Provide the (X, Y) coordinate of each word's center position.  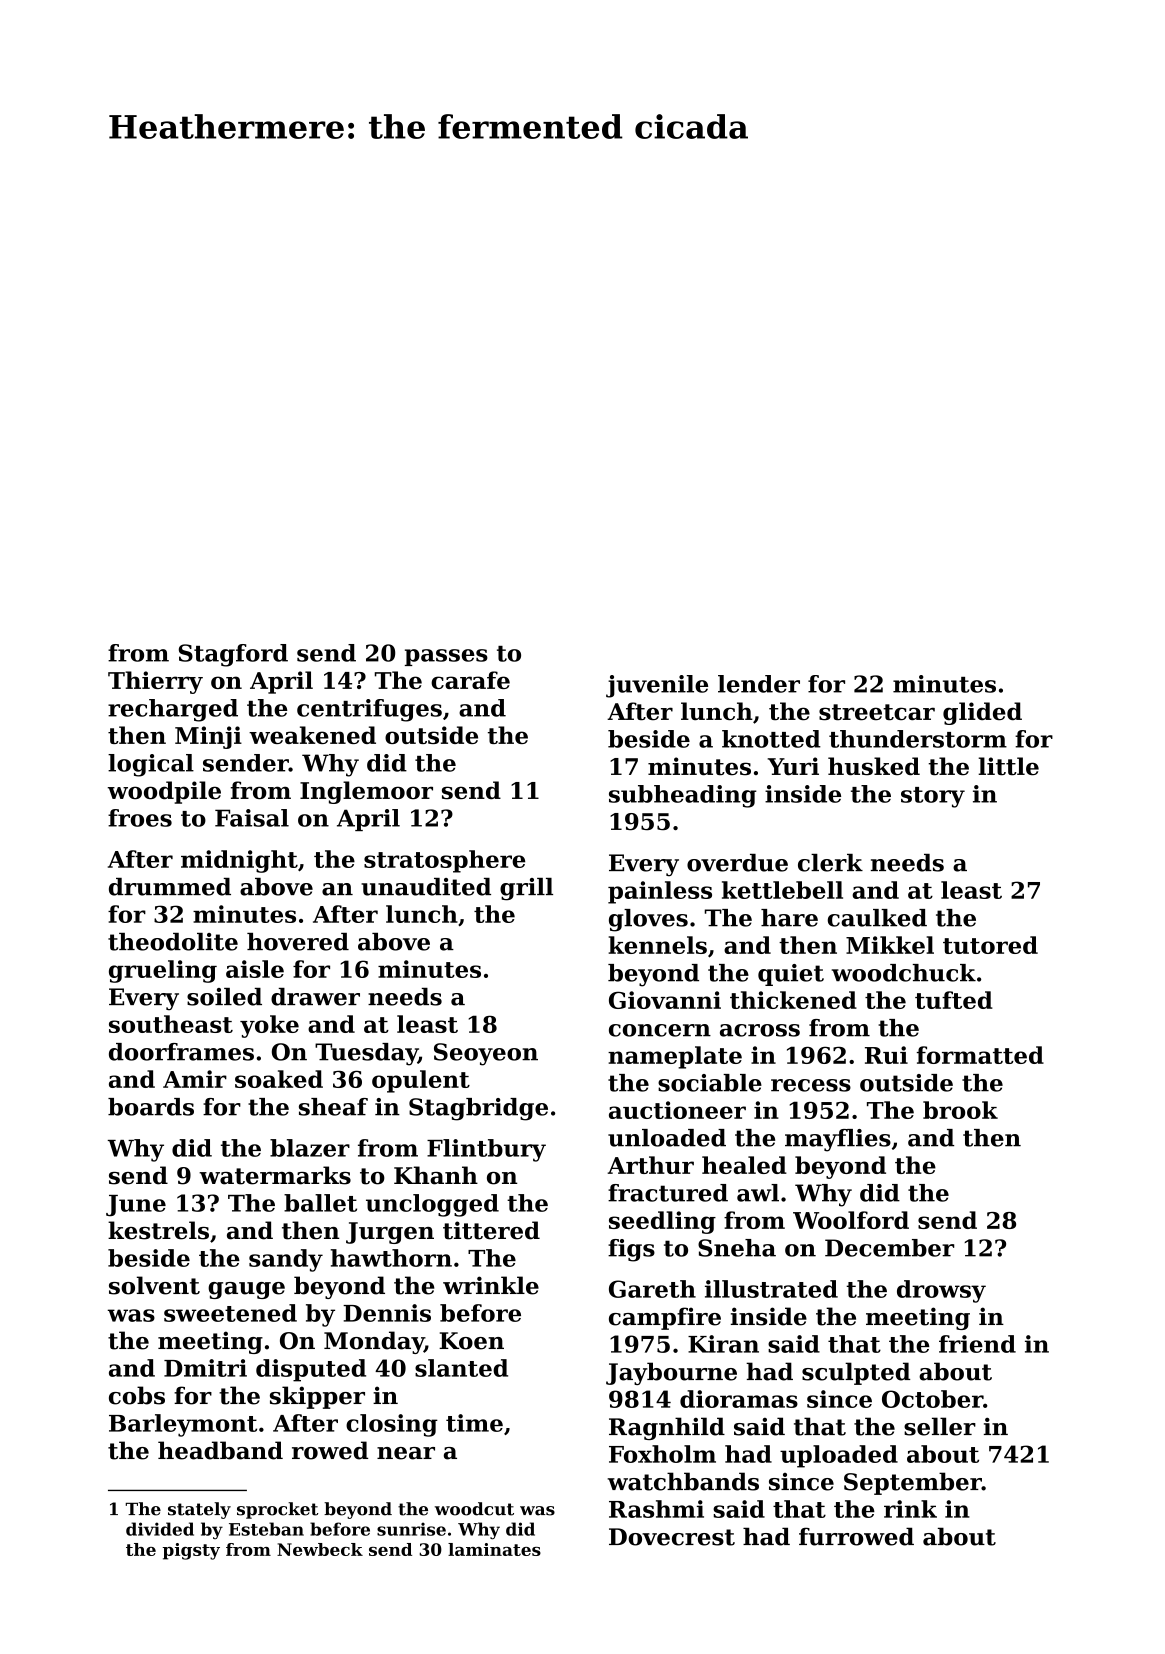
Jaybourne (671, 1373)
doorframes (181, 1052)
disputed (311, 1370)
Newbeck (320, 1549)
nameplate (675, 1057)
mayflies (838, 1140)
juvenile (657, 686)
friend (977, 1344)
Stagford (233, 655)
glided (982, 713)
